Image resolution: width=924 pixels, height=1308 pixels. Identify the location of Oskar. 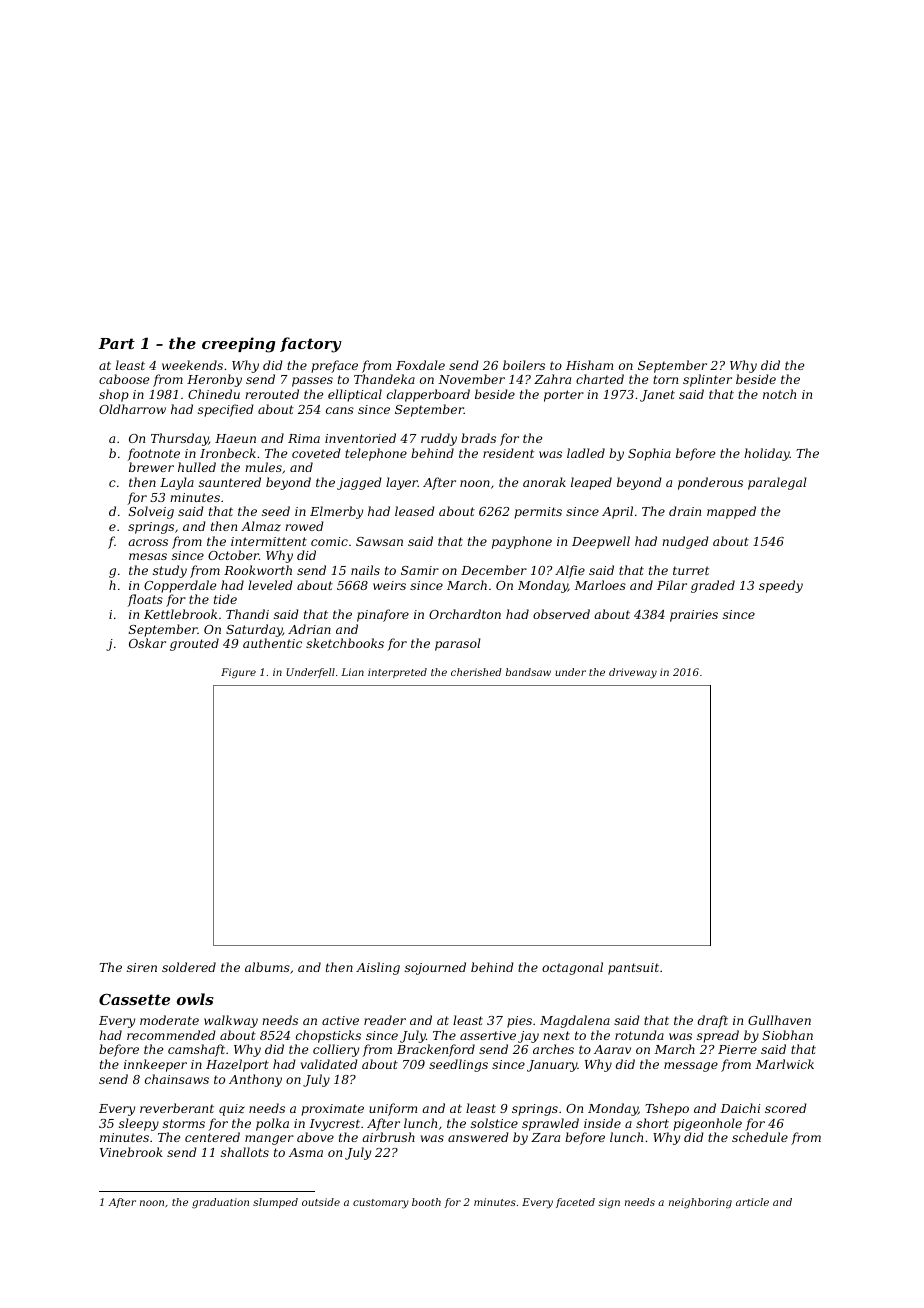
(147, 643).
